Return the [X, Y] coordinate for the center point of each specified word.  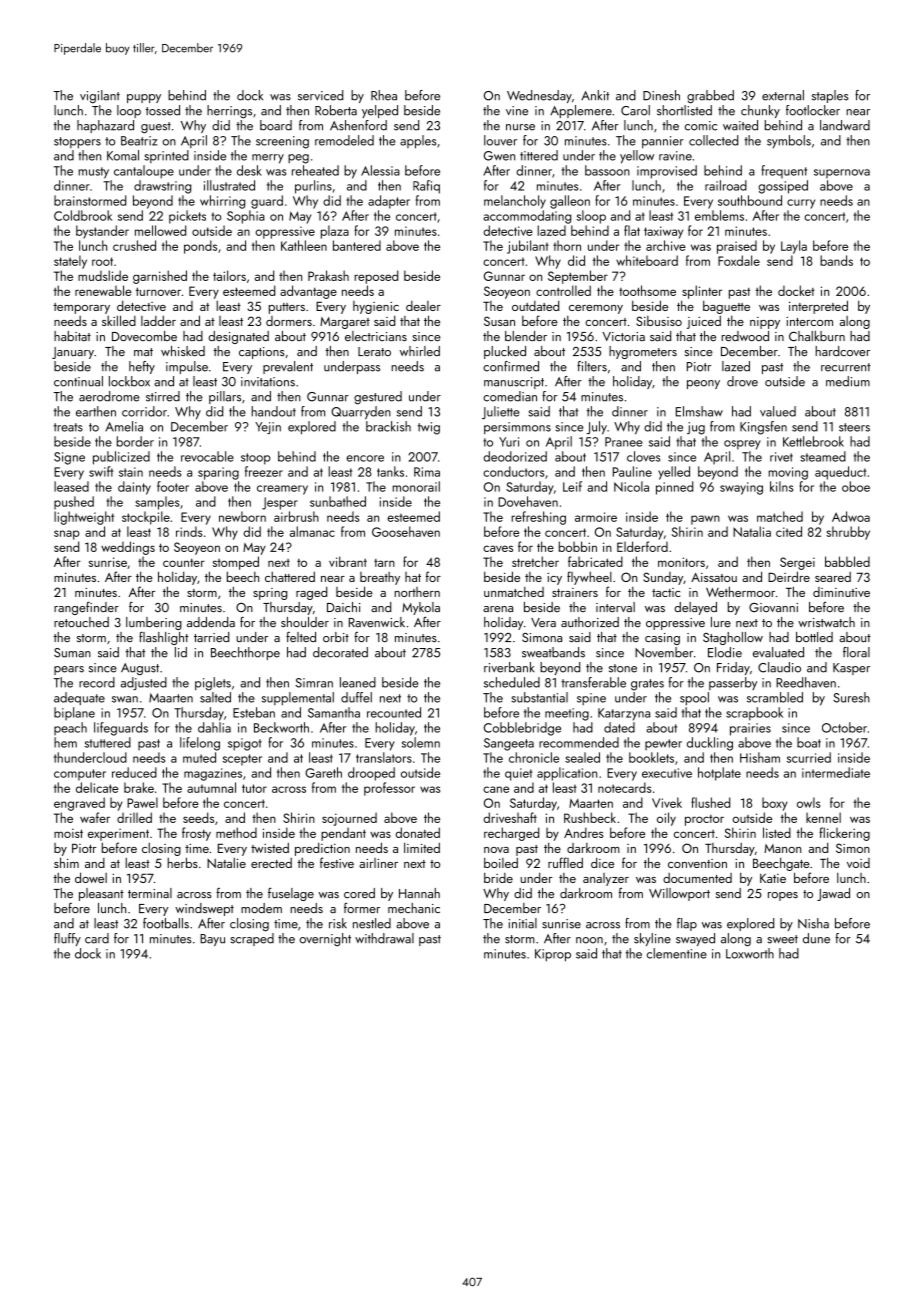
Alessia [380, 170]
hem [65, 742]
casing [662, 639]
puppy [144, 98]
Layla [794, 247]
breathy [380, 578]
